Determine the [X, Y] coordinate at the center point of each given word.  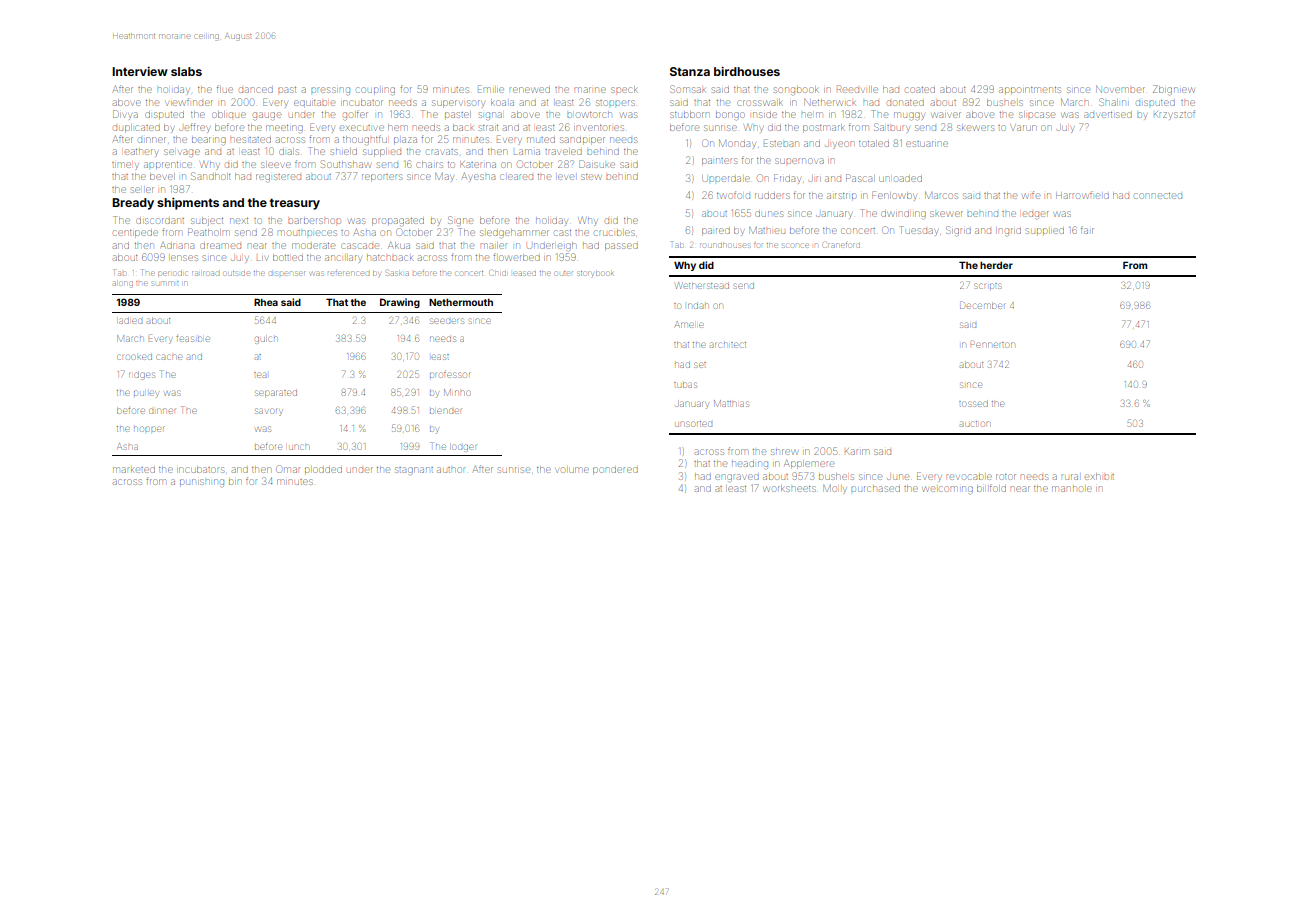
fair [1087, 230]
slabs [186, 71]
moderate [313, 246]
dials [289, 151]
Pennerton [992, 345]
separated [276, 393]
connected [1158, 196]
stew [591, 177]
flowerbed [516, 257]
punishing [202, 483]
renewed [530, 90]
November [1120, 89]
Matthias [731, 403]
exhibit [1100, 476]
